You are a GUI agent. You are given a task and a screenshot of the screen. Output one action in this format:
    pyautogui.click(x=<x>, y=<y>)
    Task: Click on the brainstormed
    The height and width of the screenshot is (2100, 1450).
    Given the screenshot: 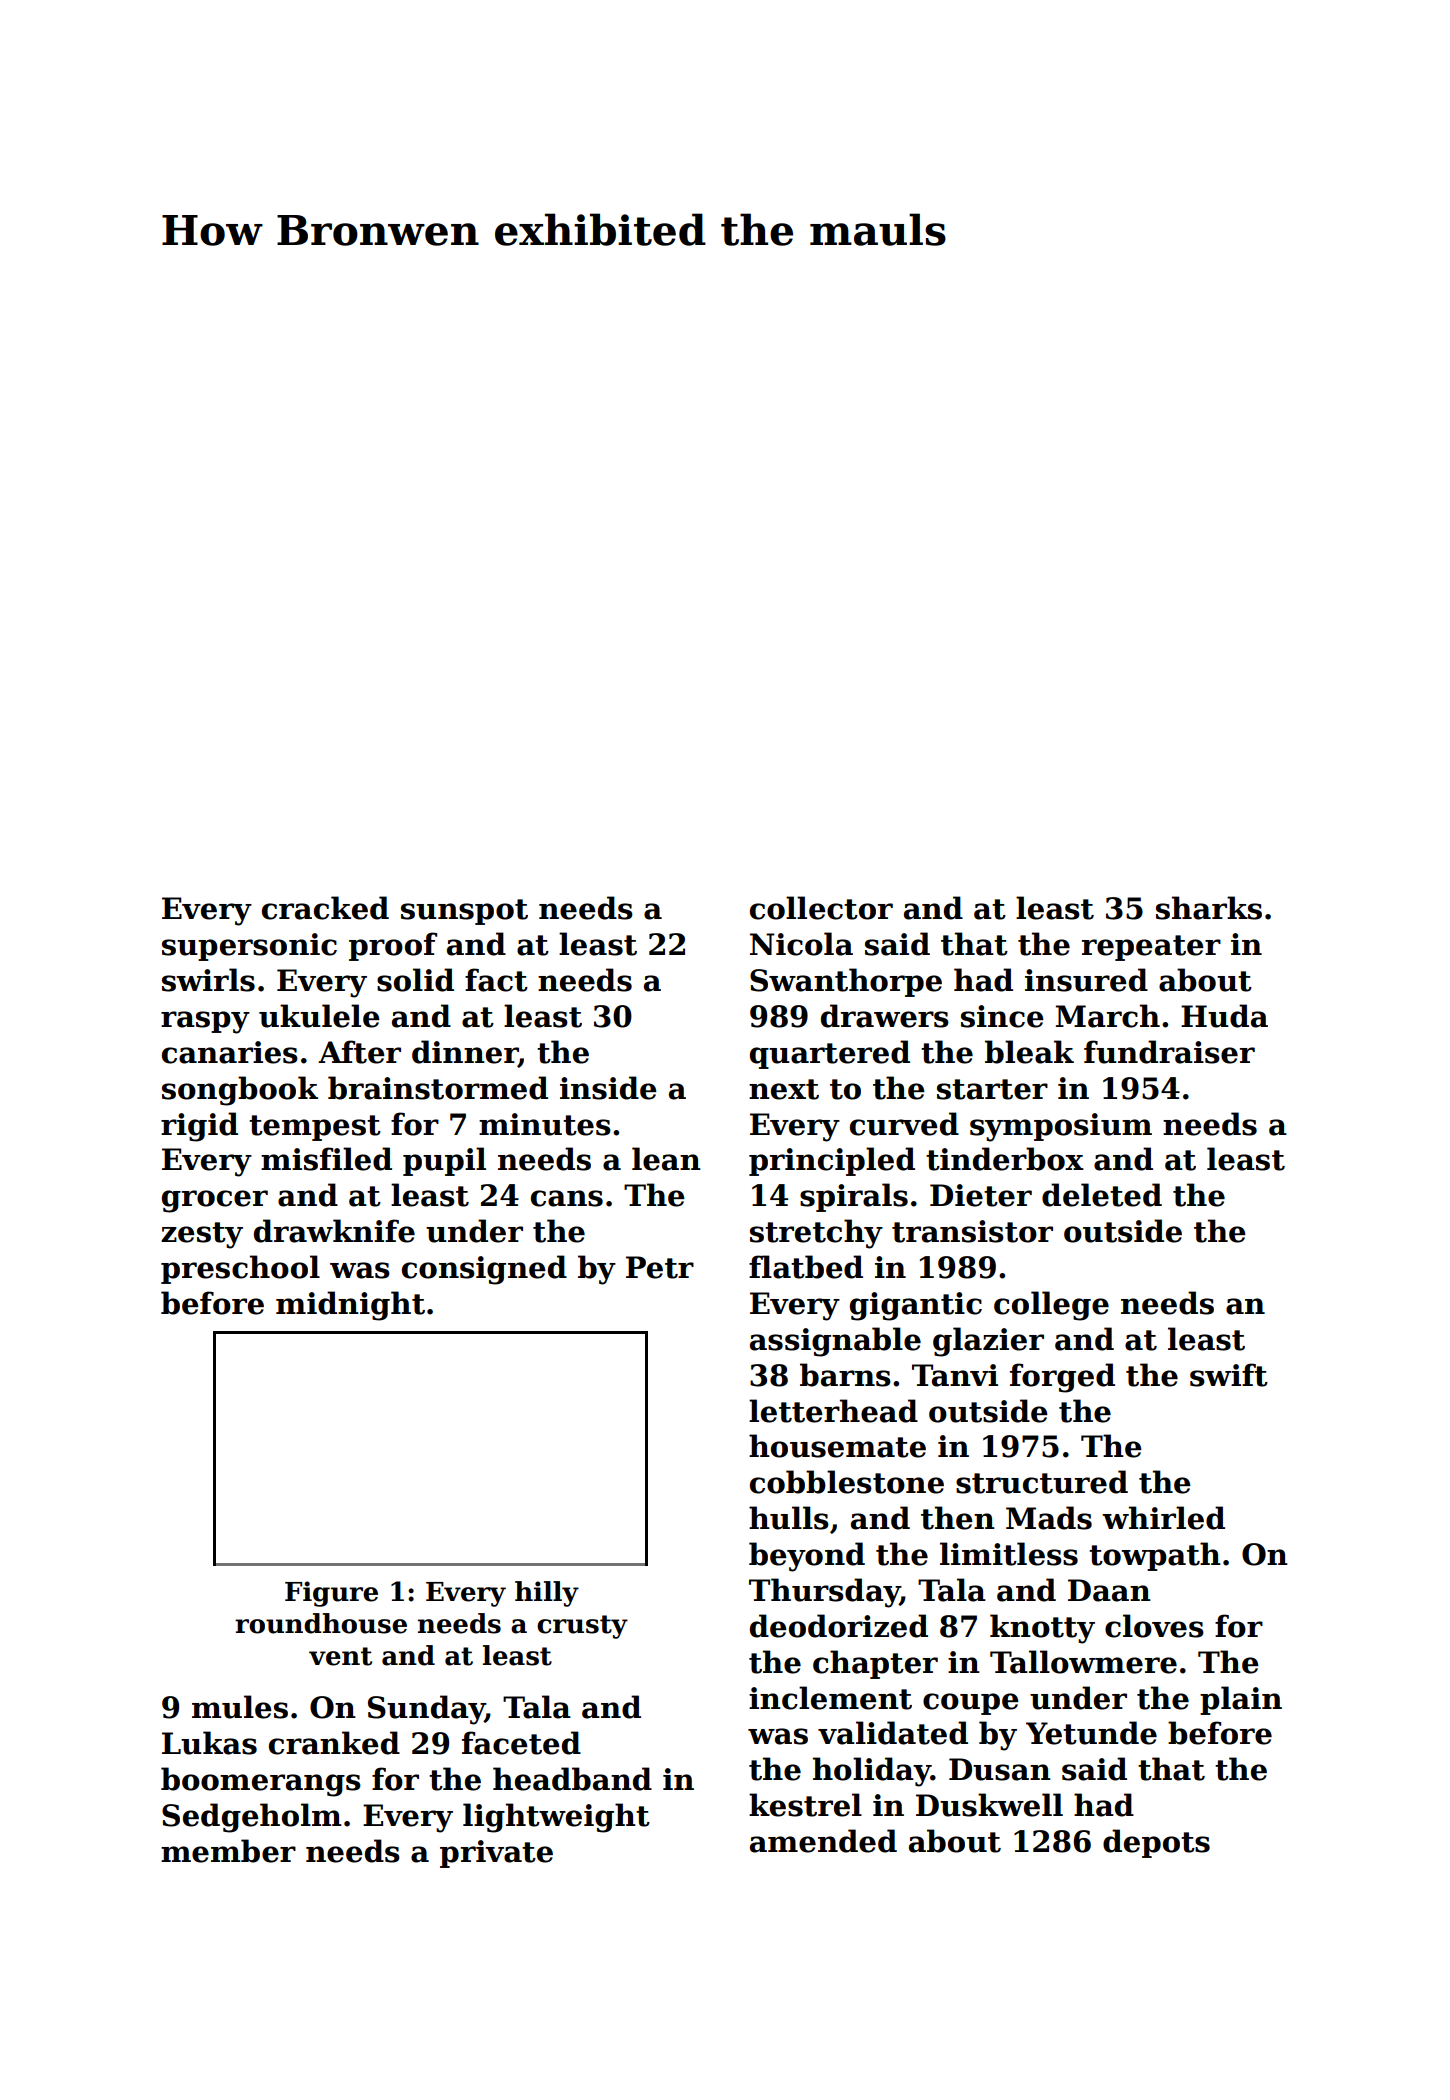 What is the action you would take?
    pyautogui.click(x=438, y=1088)
